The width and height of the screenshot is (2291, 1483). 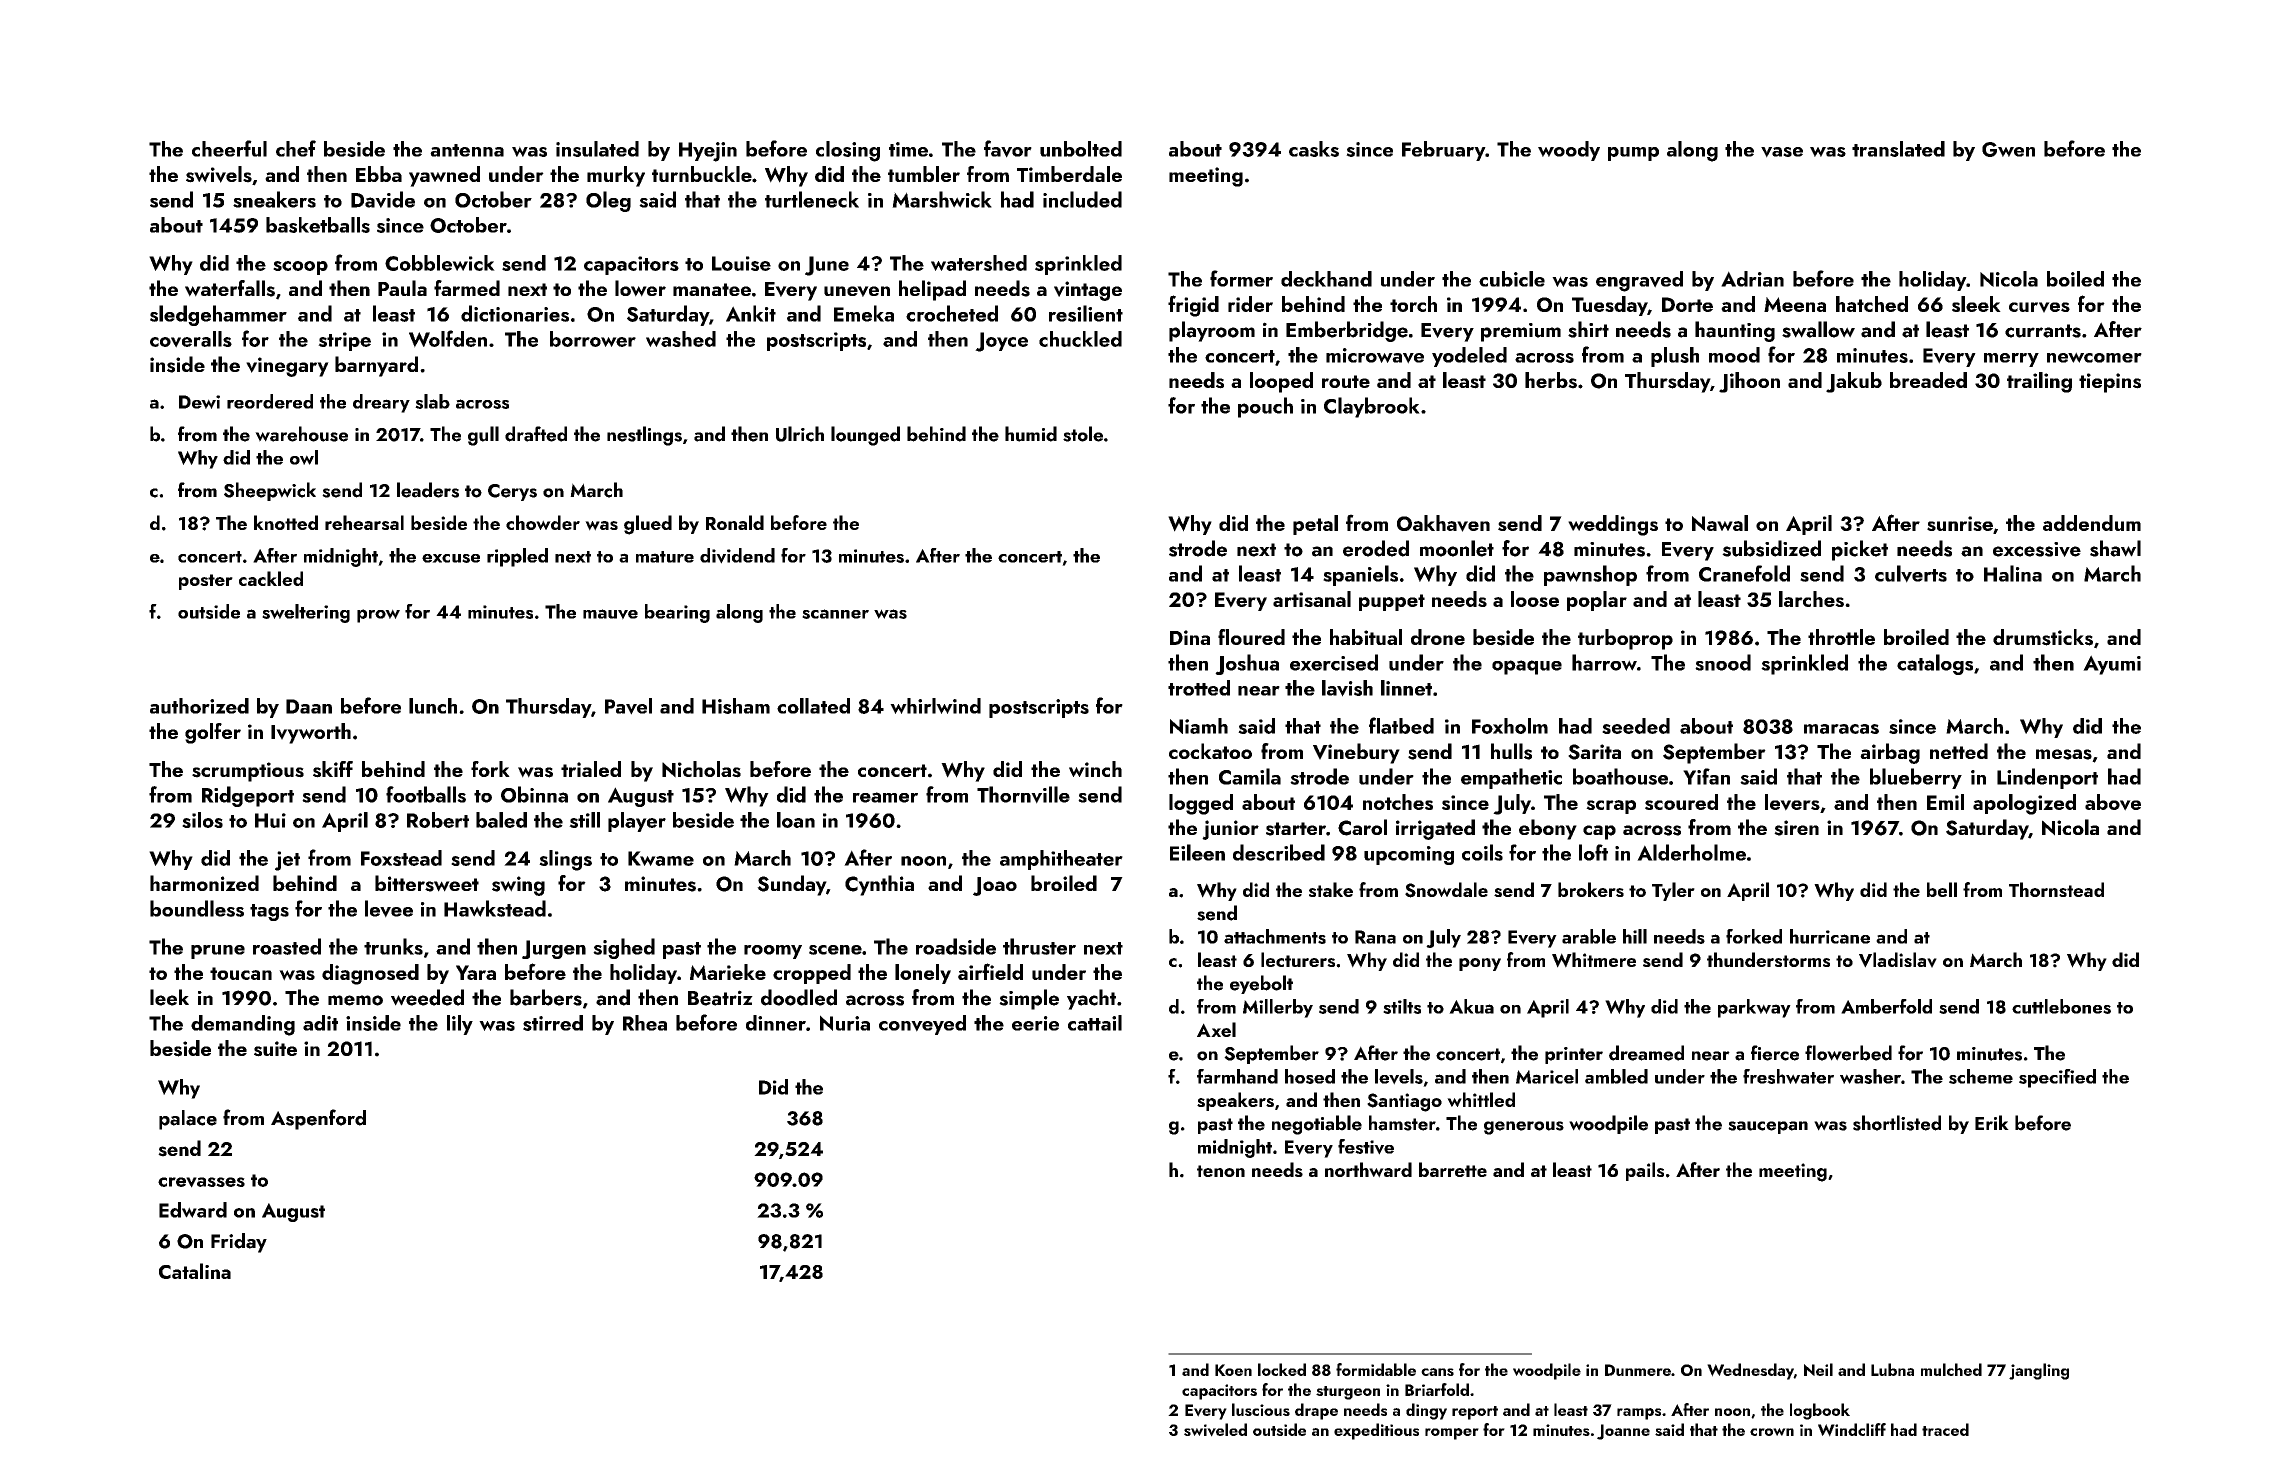 I want to click on suite, so click(x=275, y=1049).
